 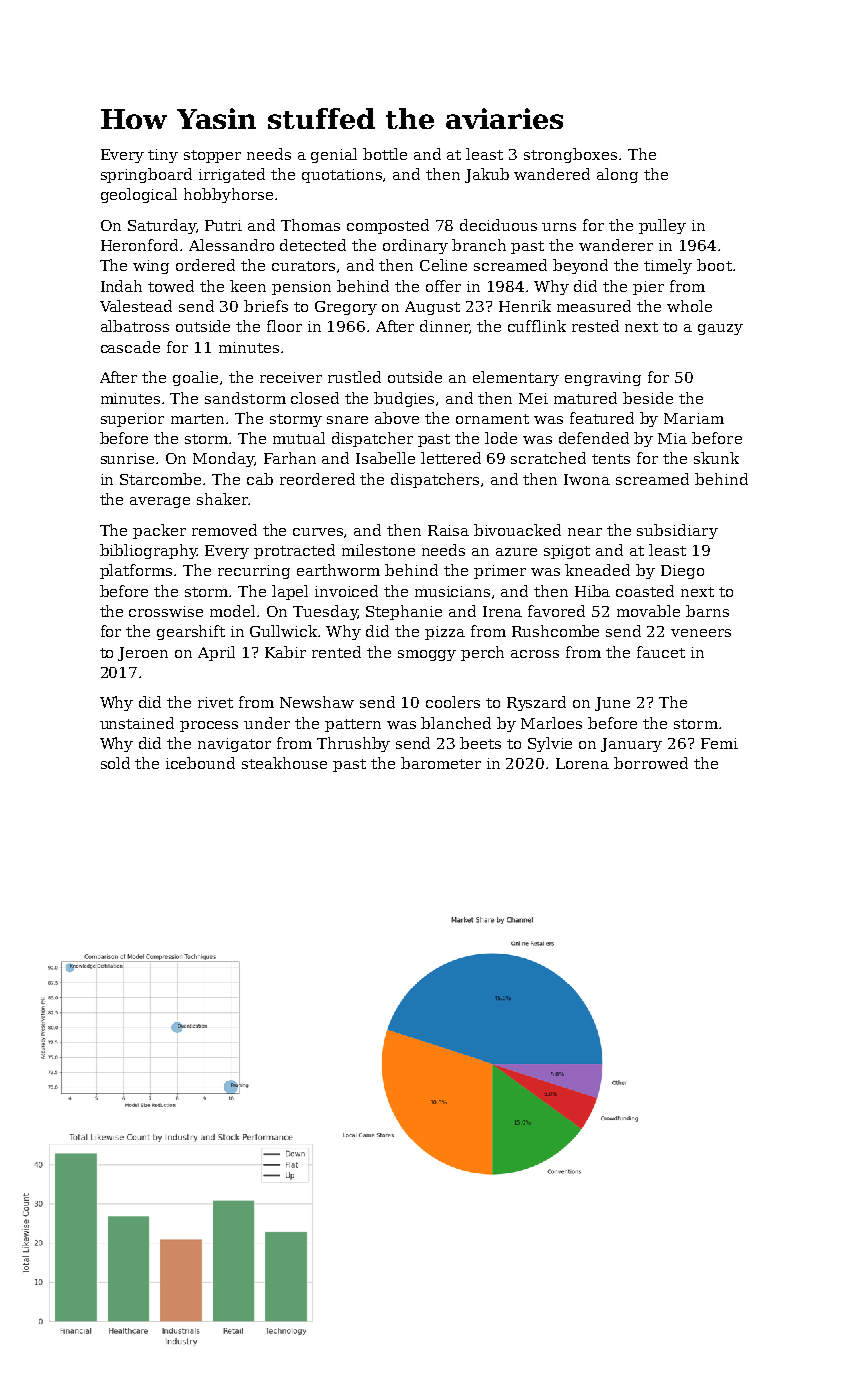 What do you see at coordinates (617, 175) in the screenshot?
I see `along` at bounding box center [617, 175].
